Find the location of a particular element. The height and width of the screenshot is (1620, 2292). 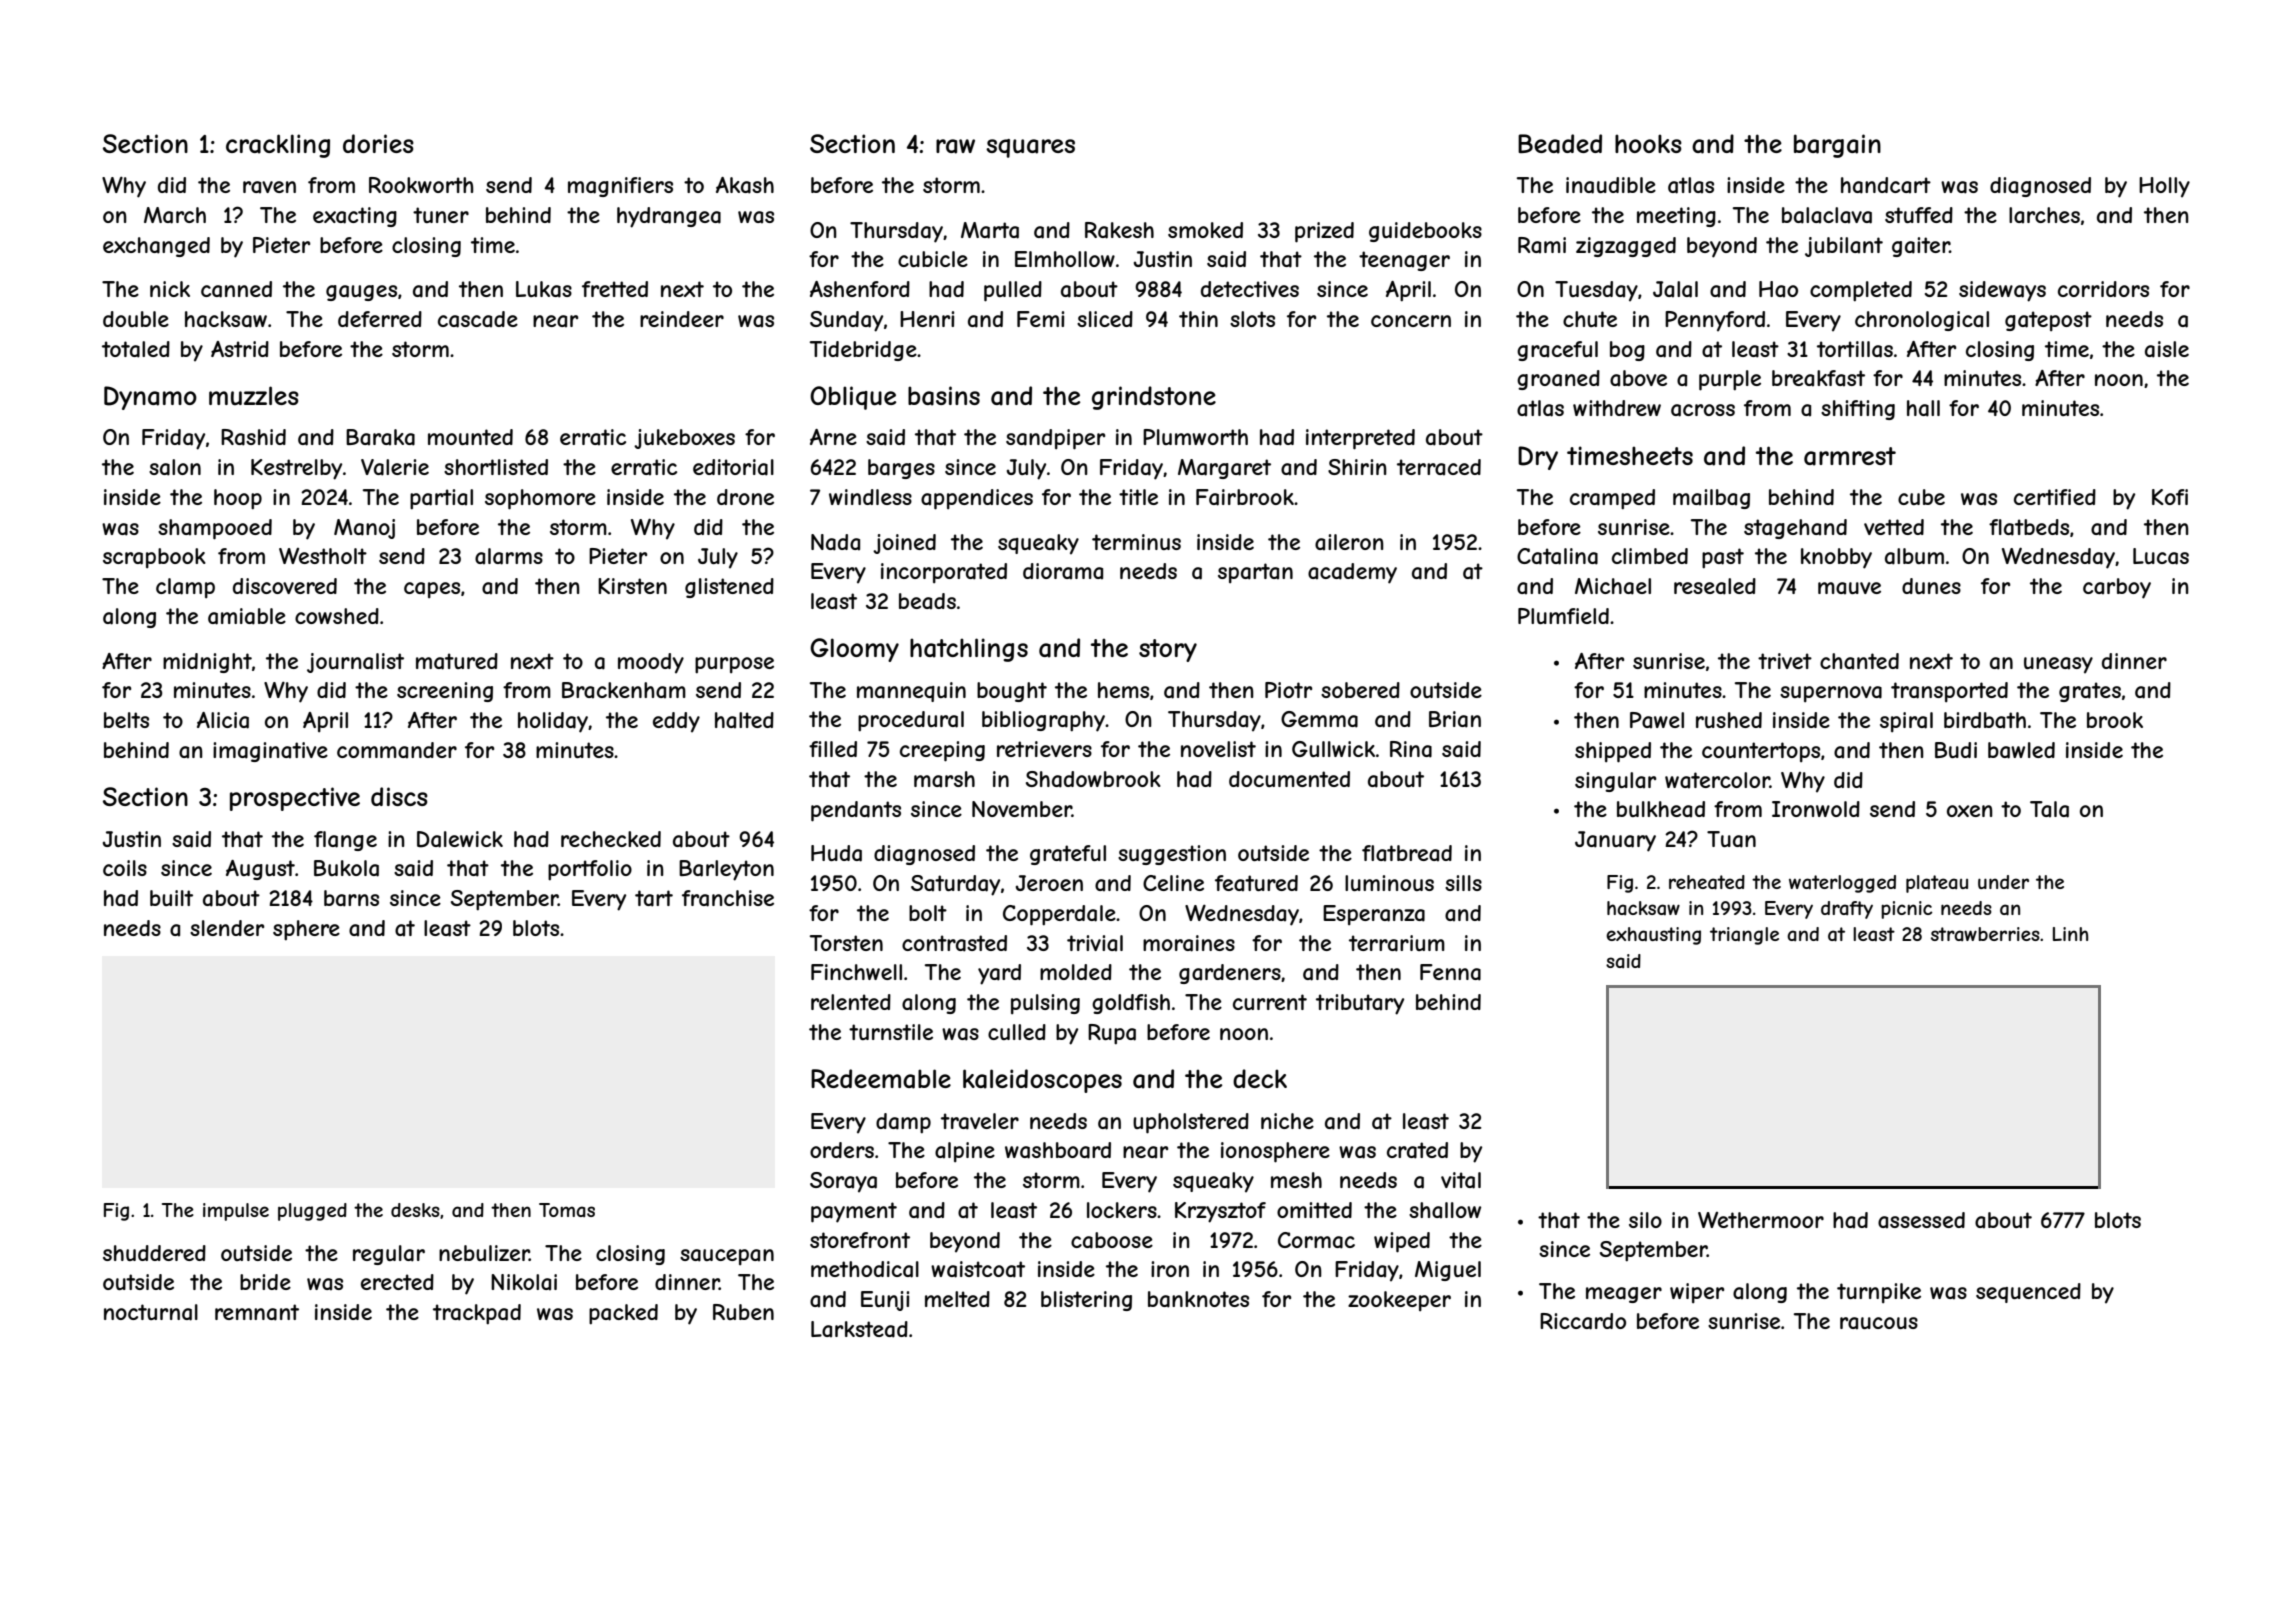

triangle is located at coordinates (1744, 936).
